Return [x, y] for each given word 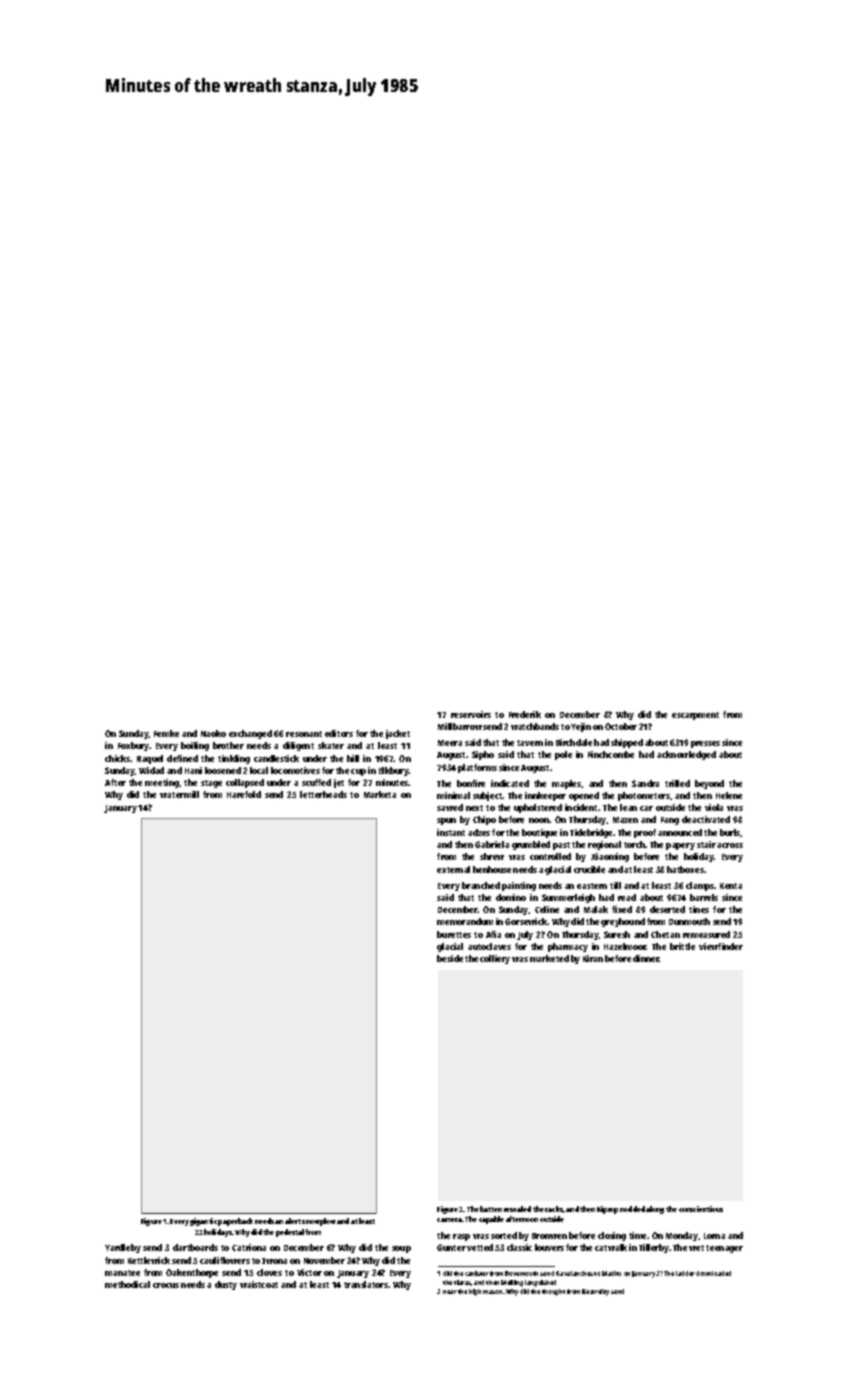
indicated [510, 783]
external [453, 869]
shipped [627, 743]
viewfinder [721, 946]
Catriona [249, 1247]
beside [450, 958]
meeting [162, 783]
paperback [235, 1222]
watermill [179, 794]
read [627, 897]
